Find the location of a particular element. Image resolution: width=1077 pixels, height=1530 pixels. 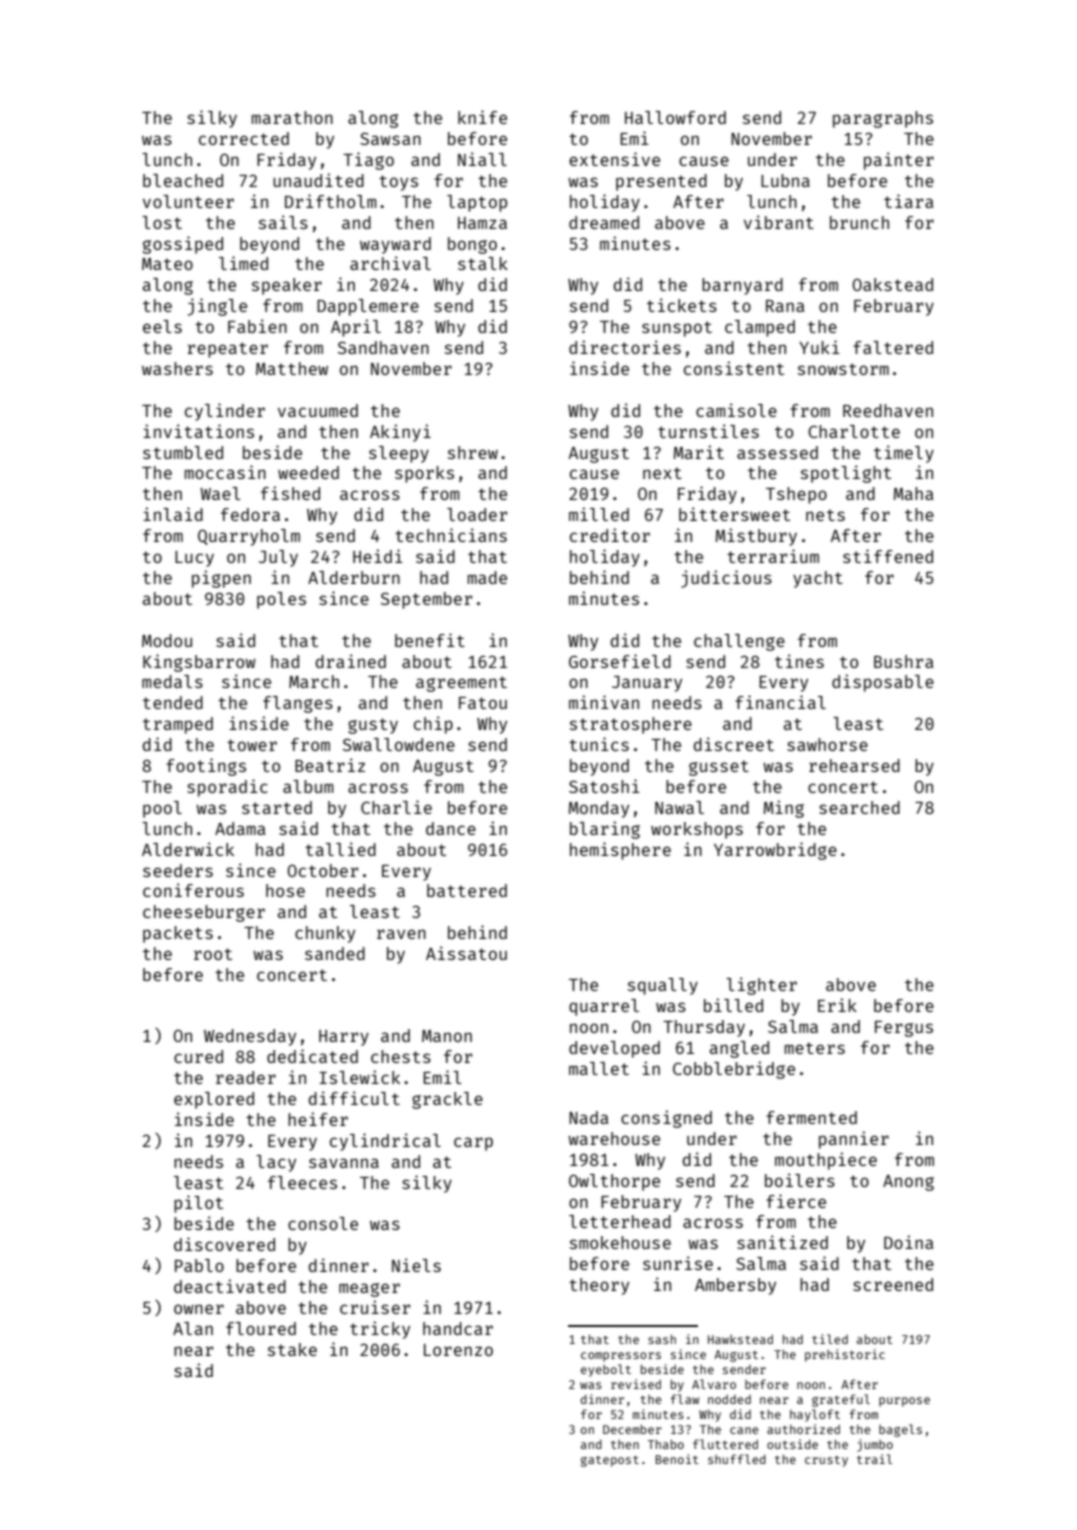

letterhead is located at coordinates (620, 1221).
